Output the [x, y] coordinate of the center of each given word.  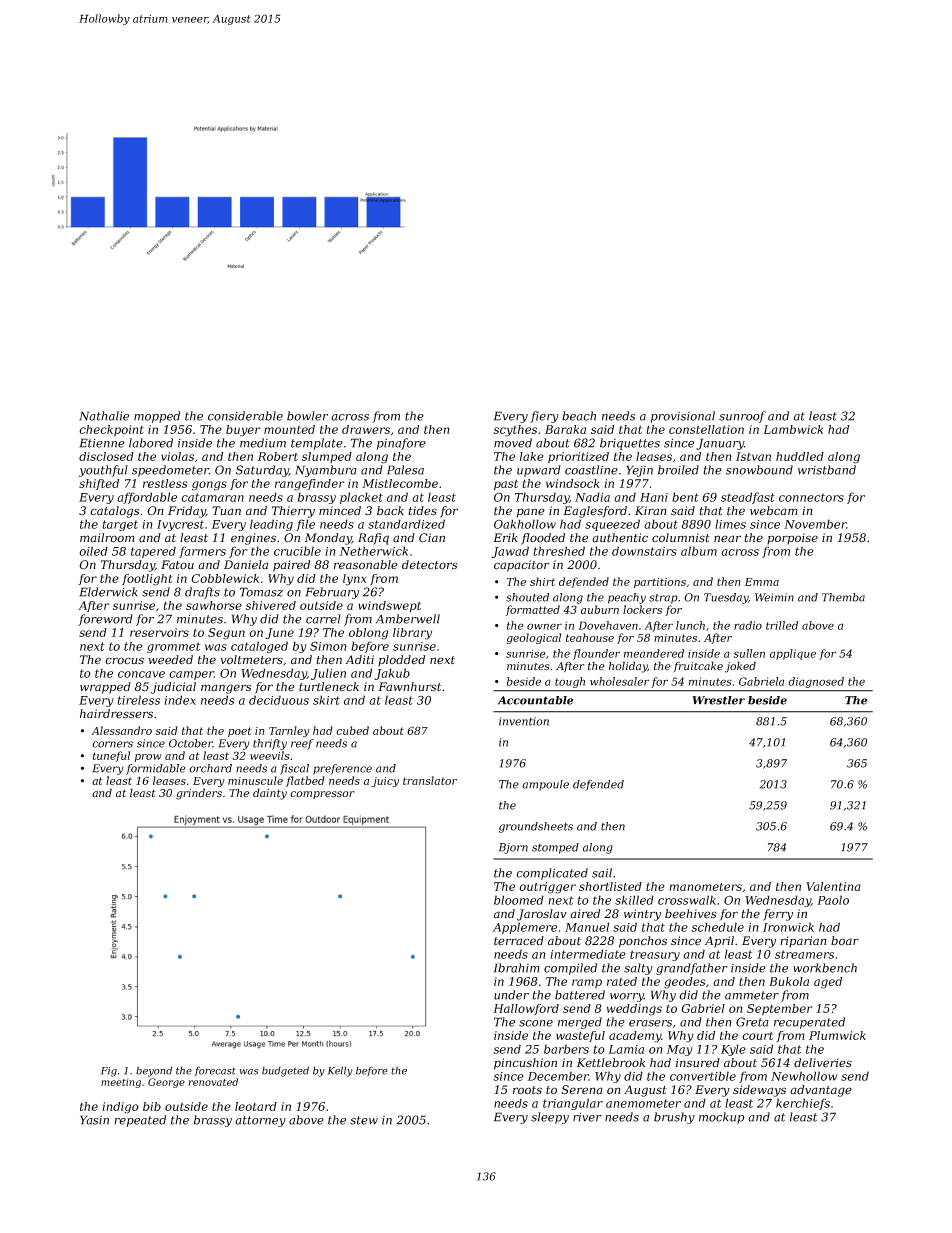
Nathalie [104, 416]
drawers [366, 429]
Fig [109, 1072]
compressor [322, 795]
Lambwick [793, 429]
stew [364, 1120]
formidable [155, 769]
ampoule [545, 785]
